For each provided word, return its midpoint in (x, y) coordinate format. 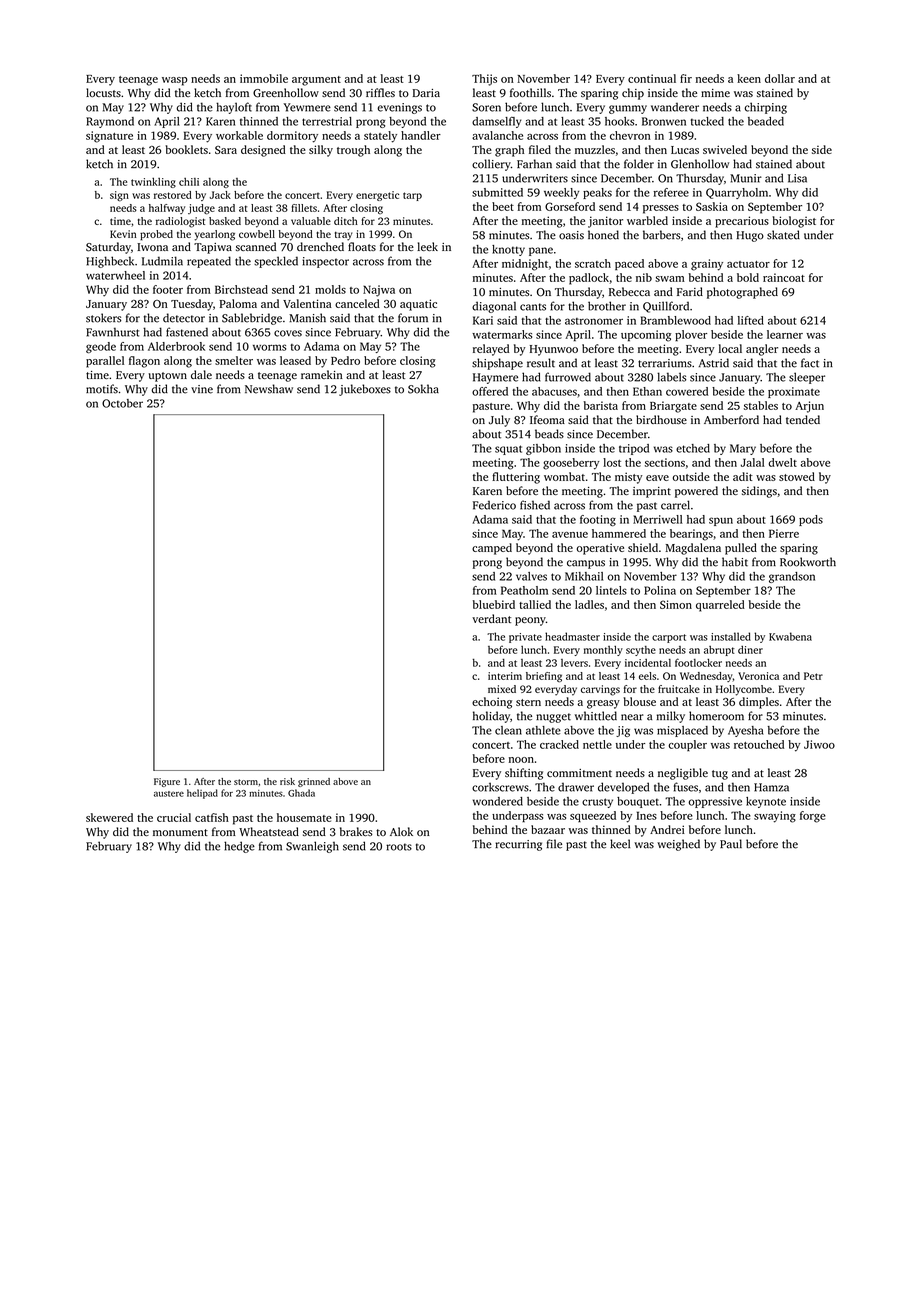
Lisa (797, 178)
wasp (175, 81)
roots (399, 847)
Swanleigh (312, 847)
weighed (678, 845)
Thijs (484, 80)
